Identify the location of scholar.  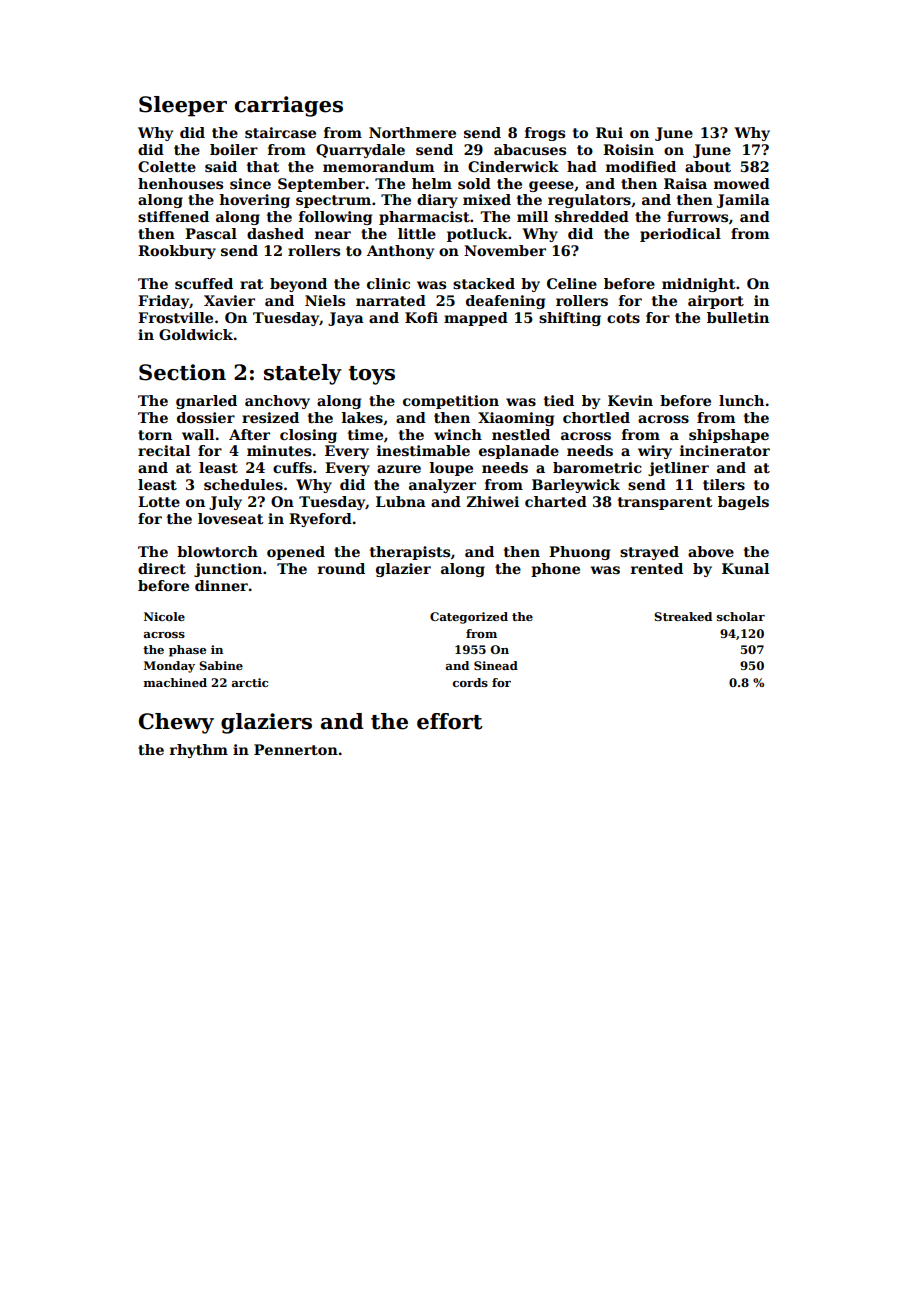
(741, 616).
